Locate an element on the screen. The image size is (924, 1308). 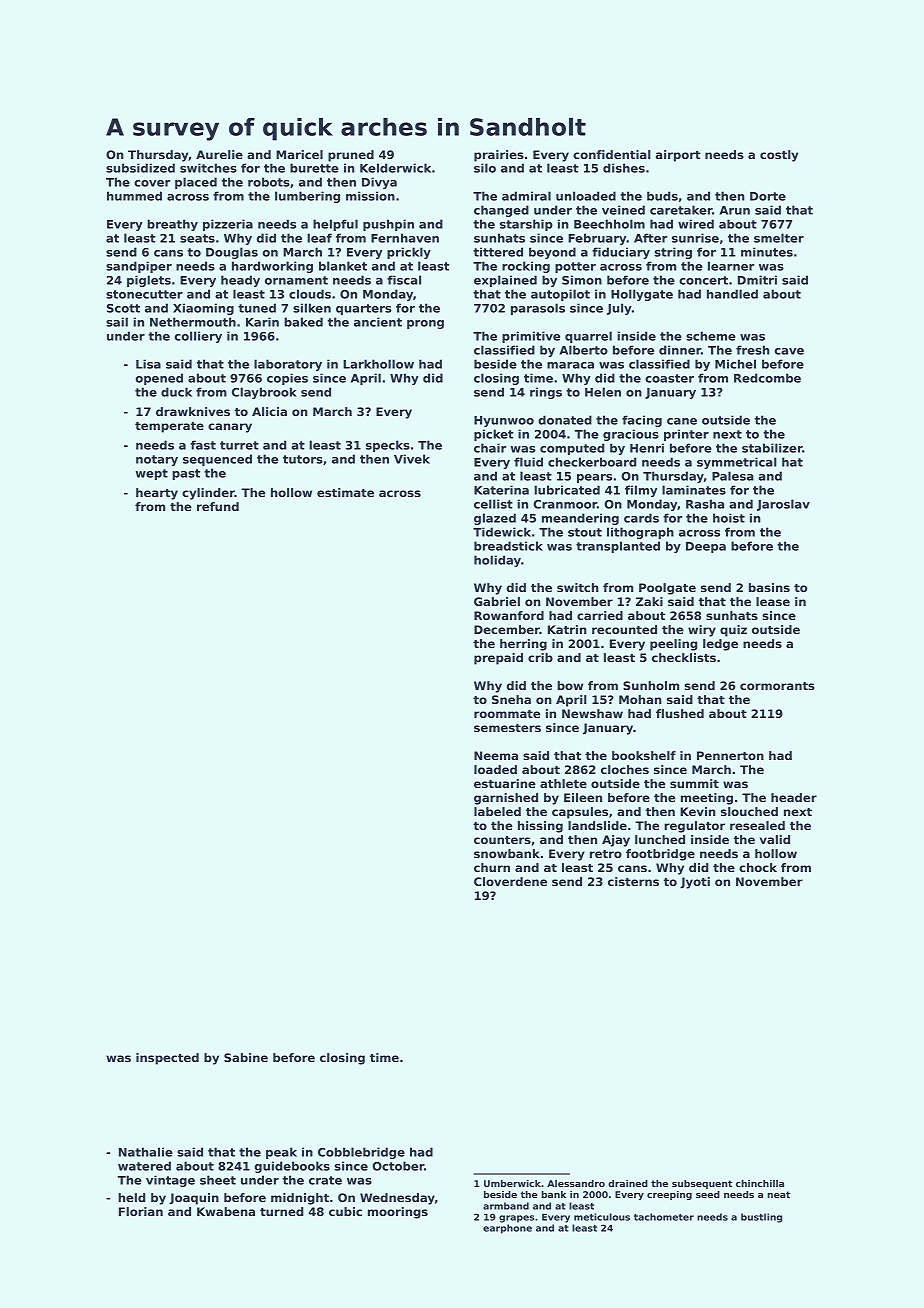
costly is located at coordinates (779, 156).
